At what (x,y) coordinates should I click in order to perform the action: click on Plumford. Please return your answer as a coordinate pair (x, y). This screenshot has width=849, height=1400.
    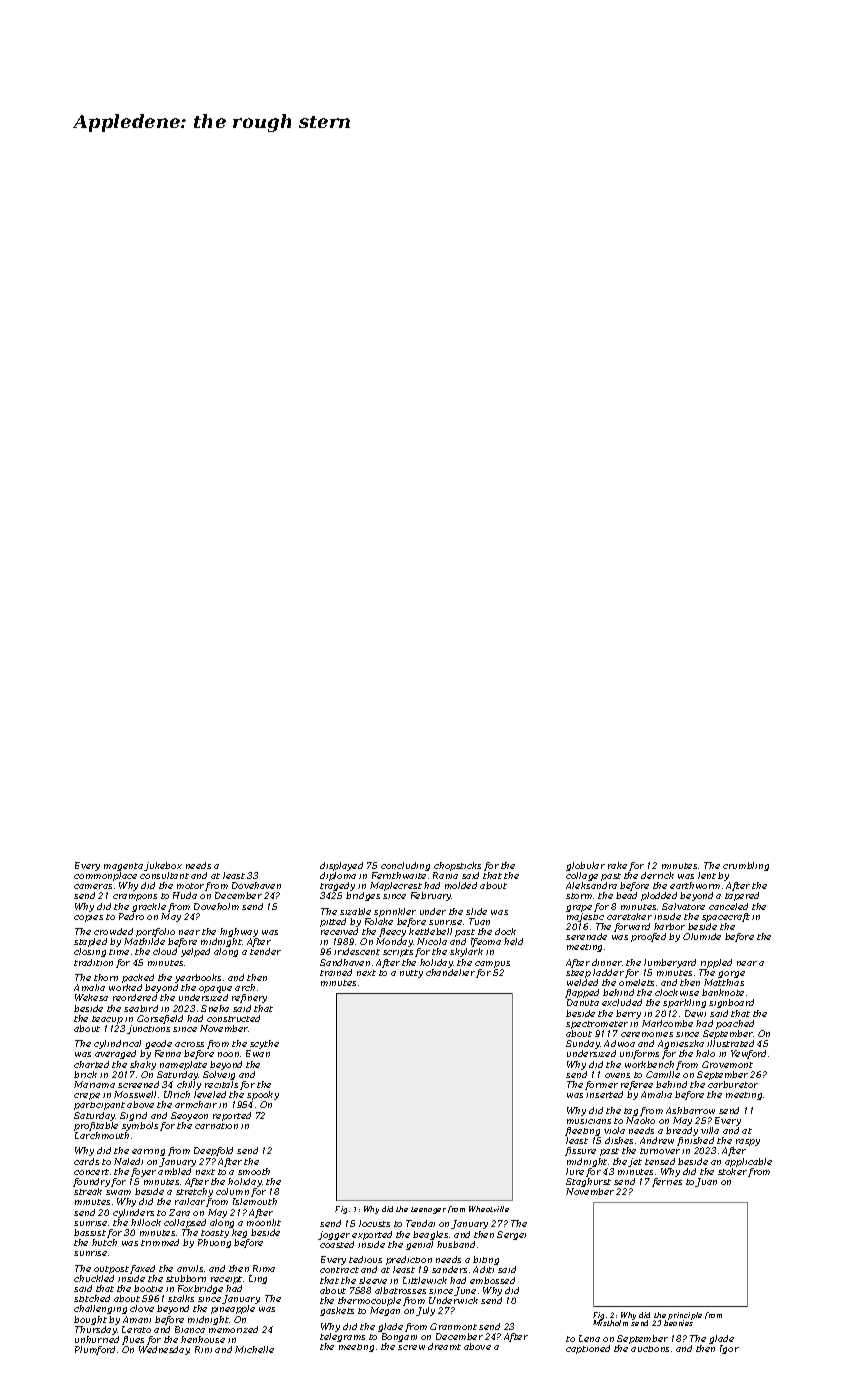
    Looking at the image, I should click on (95, 1350).
